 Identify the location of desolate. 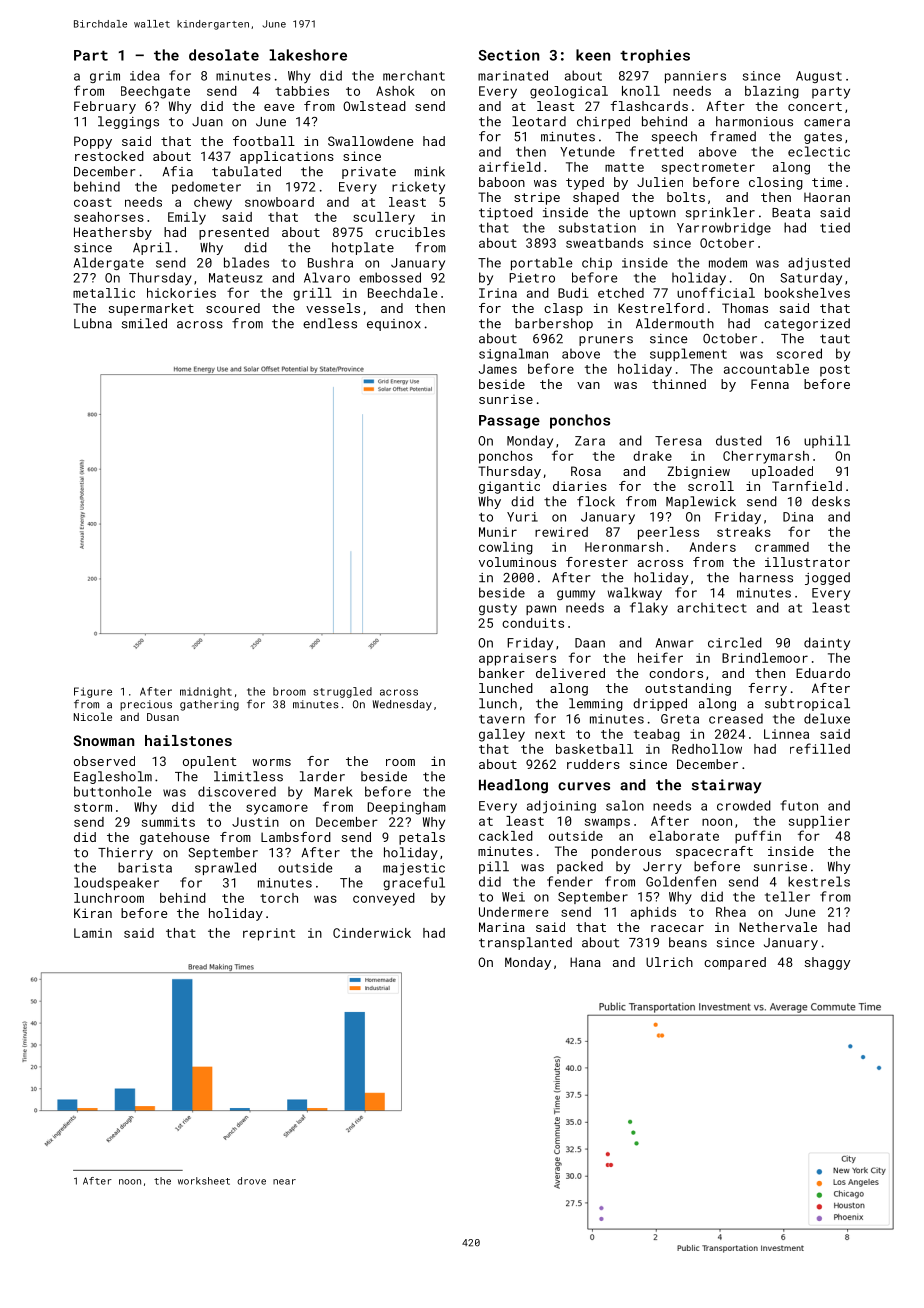
(224, 55).
